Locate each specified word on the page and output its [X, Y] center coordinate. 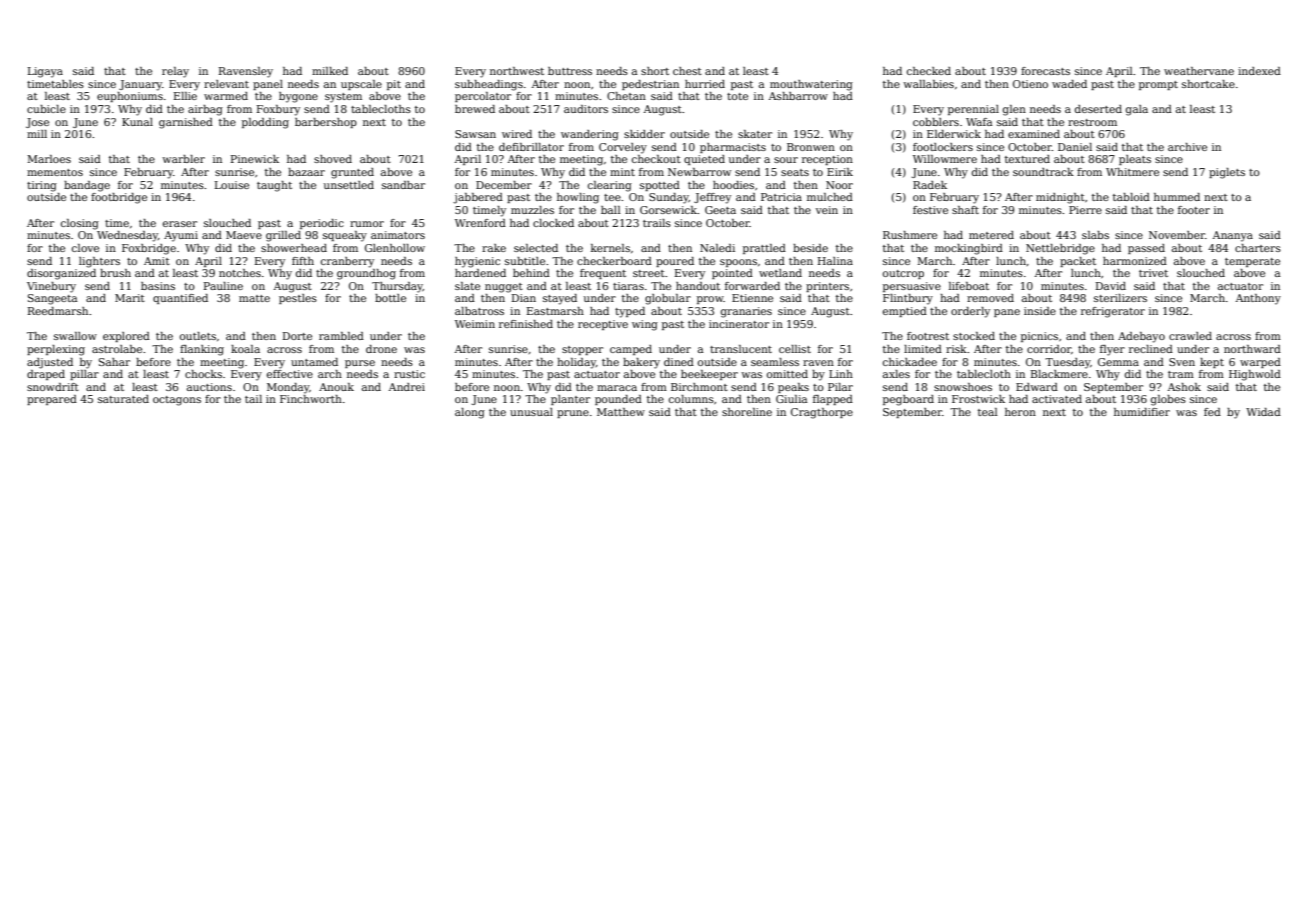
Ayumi [181, 236]
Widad [1263, 412]
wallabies [928, 84]
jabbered [478, 198]
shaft [965, 210]
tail [253, 399]
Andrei [407, 387]
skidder [644, 134]
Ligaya [45, 72]
